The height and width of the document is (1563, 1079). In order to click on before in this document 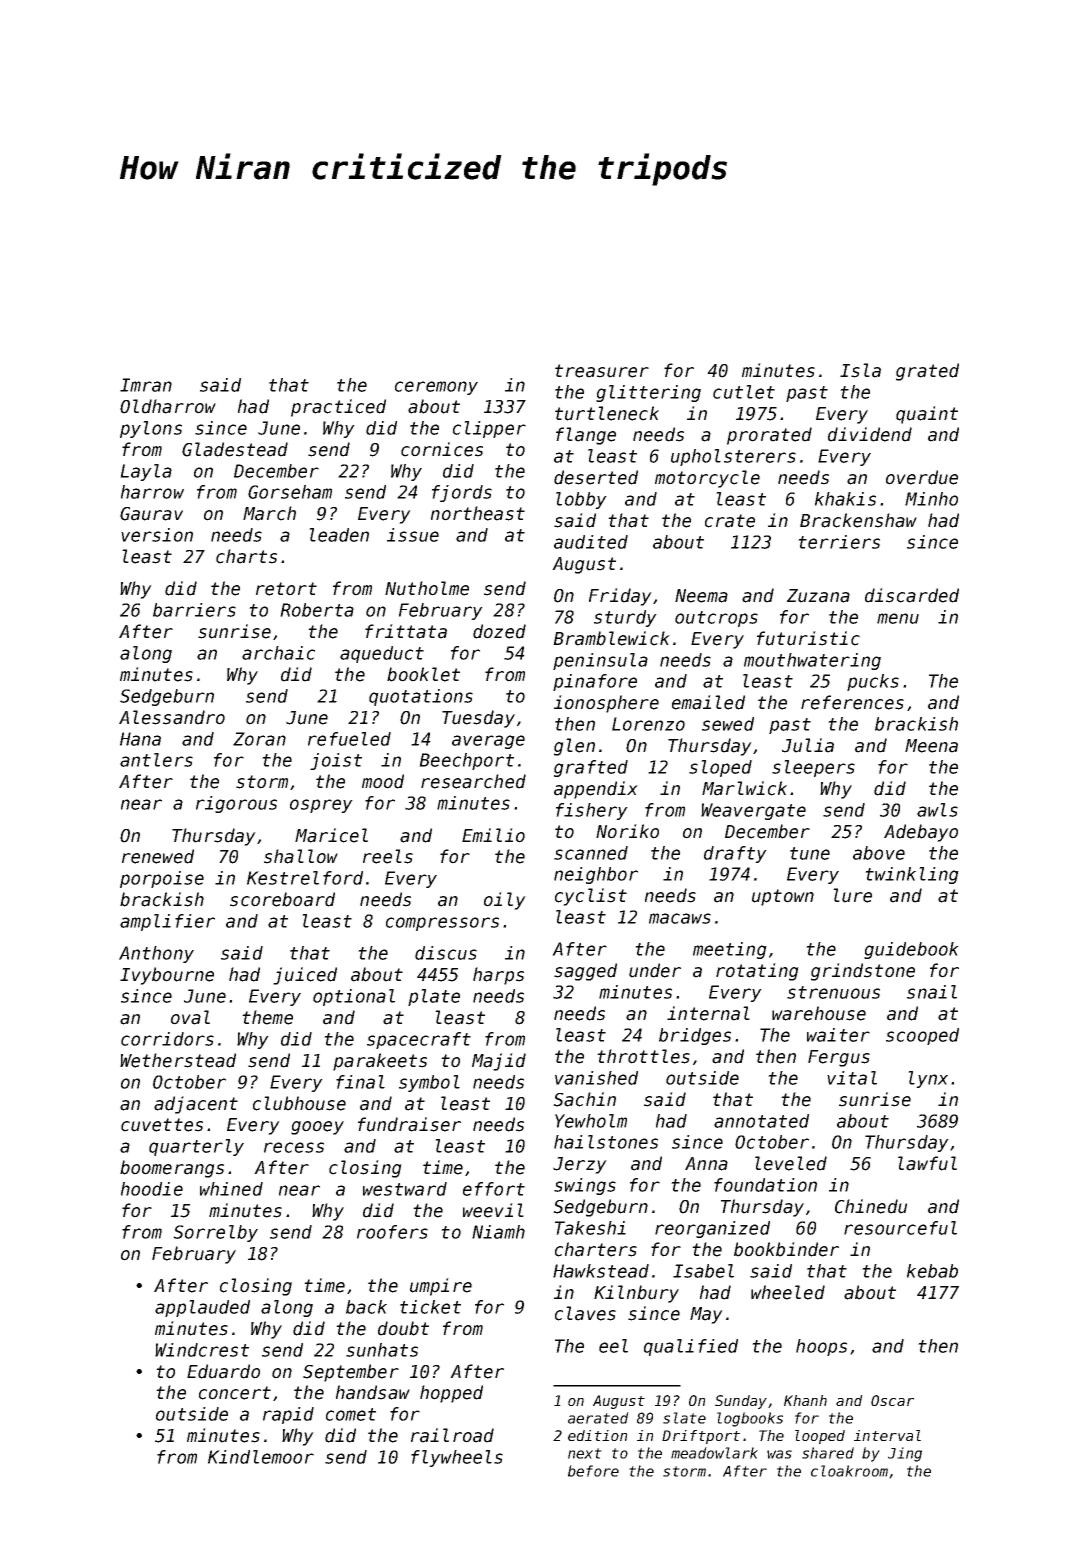, I will do `click(593, 1471)`.
